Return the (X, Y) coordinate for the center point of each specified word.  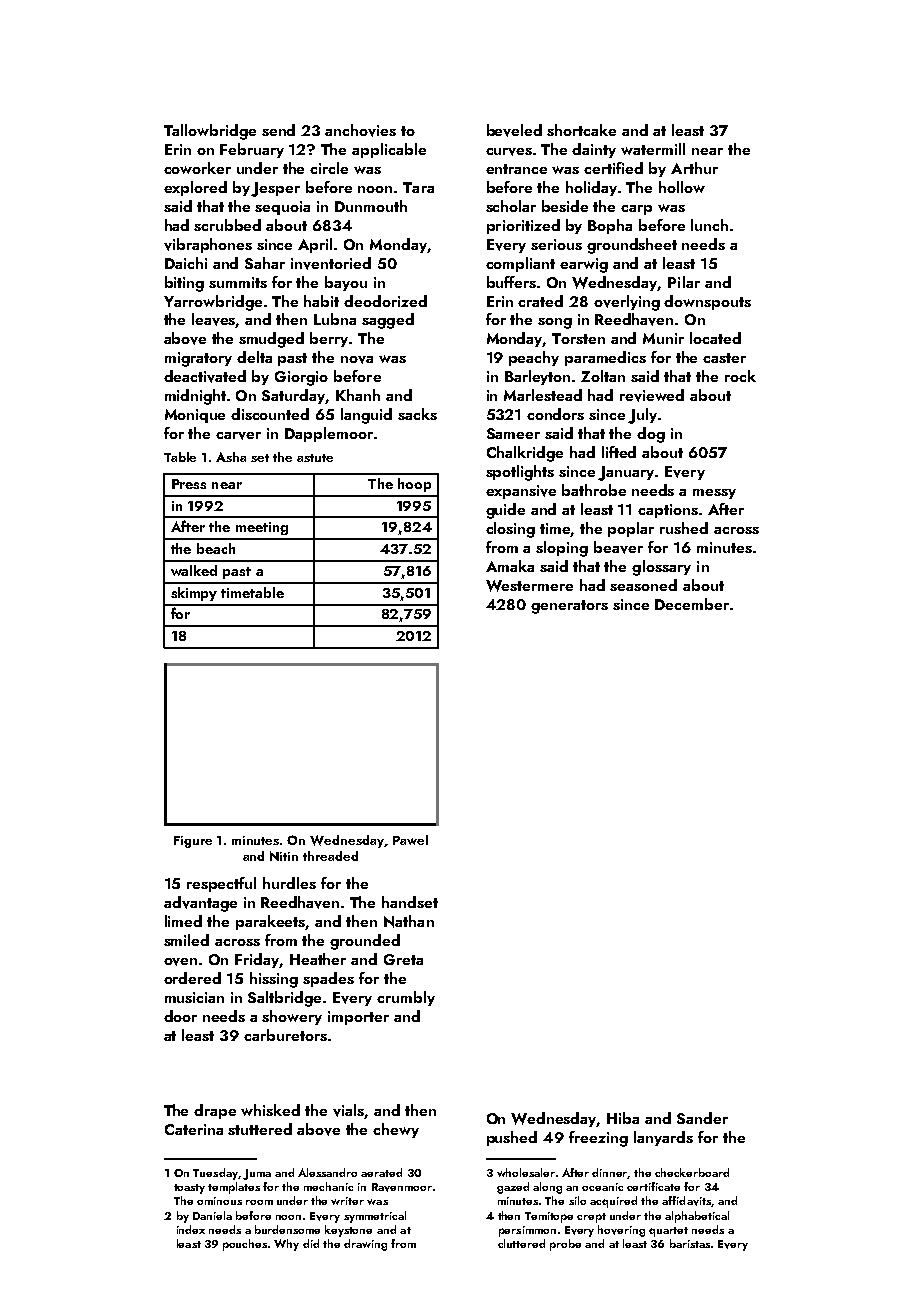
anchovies (360, 130)
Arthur (694, 168)
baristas (690, 1243)
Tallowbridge (210, 132)
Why (286, 1245)
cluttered (521, 1243)
